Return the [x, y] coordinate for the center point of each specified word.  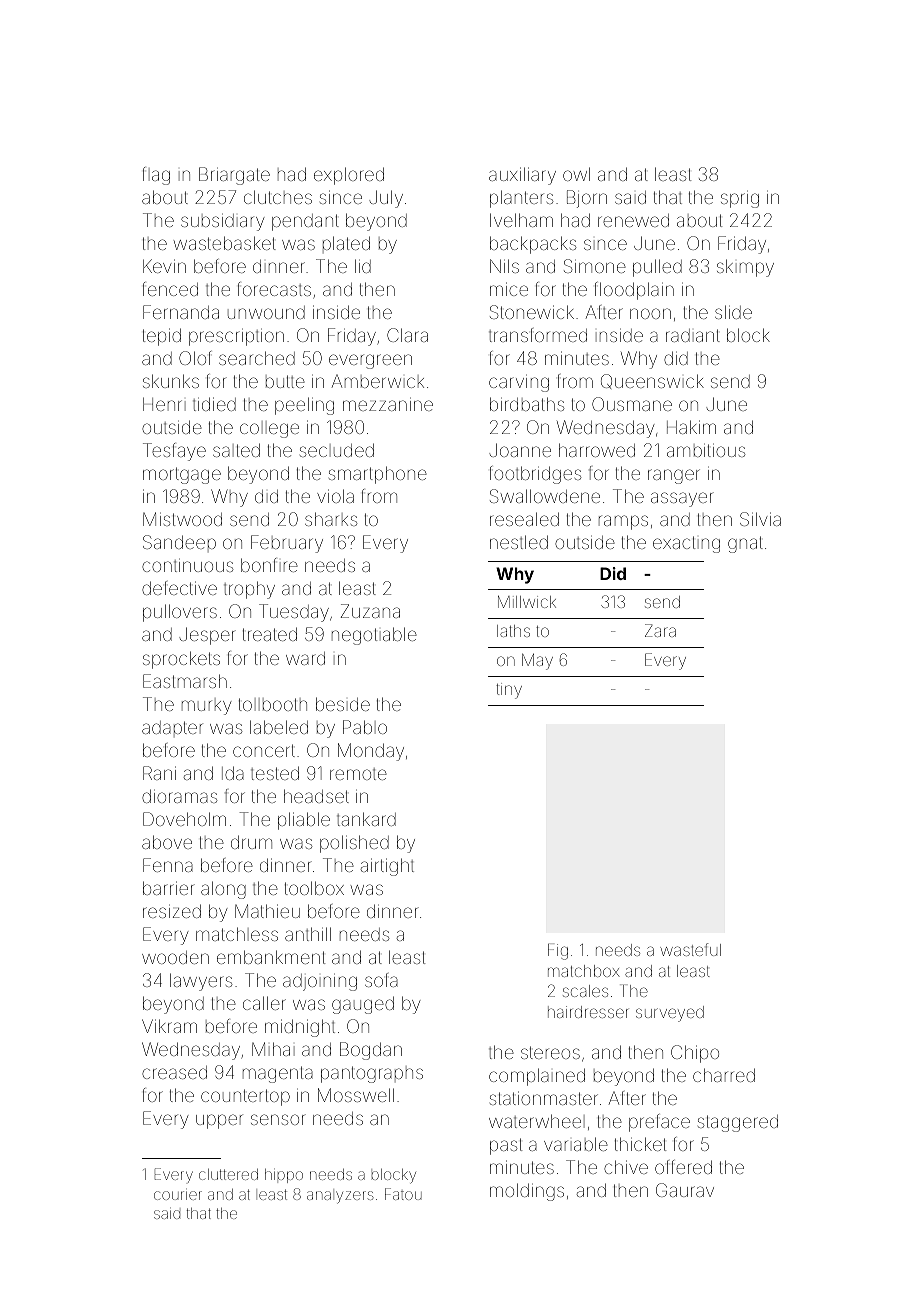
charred [724, 1075]
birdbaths [527, 404]
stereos [550, 1052]
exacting [686, 544]
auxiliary [522, 176]
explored [349, 176]
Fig [558, 951]
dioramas [179, 796]
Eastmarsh [185, 681]
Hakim [691, 427]
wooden [175, 957]
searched [257, 358]
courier [178, 1195]
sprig [740, 199]
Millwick [527, 602]
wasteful [690, 949]
